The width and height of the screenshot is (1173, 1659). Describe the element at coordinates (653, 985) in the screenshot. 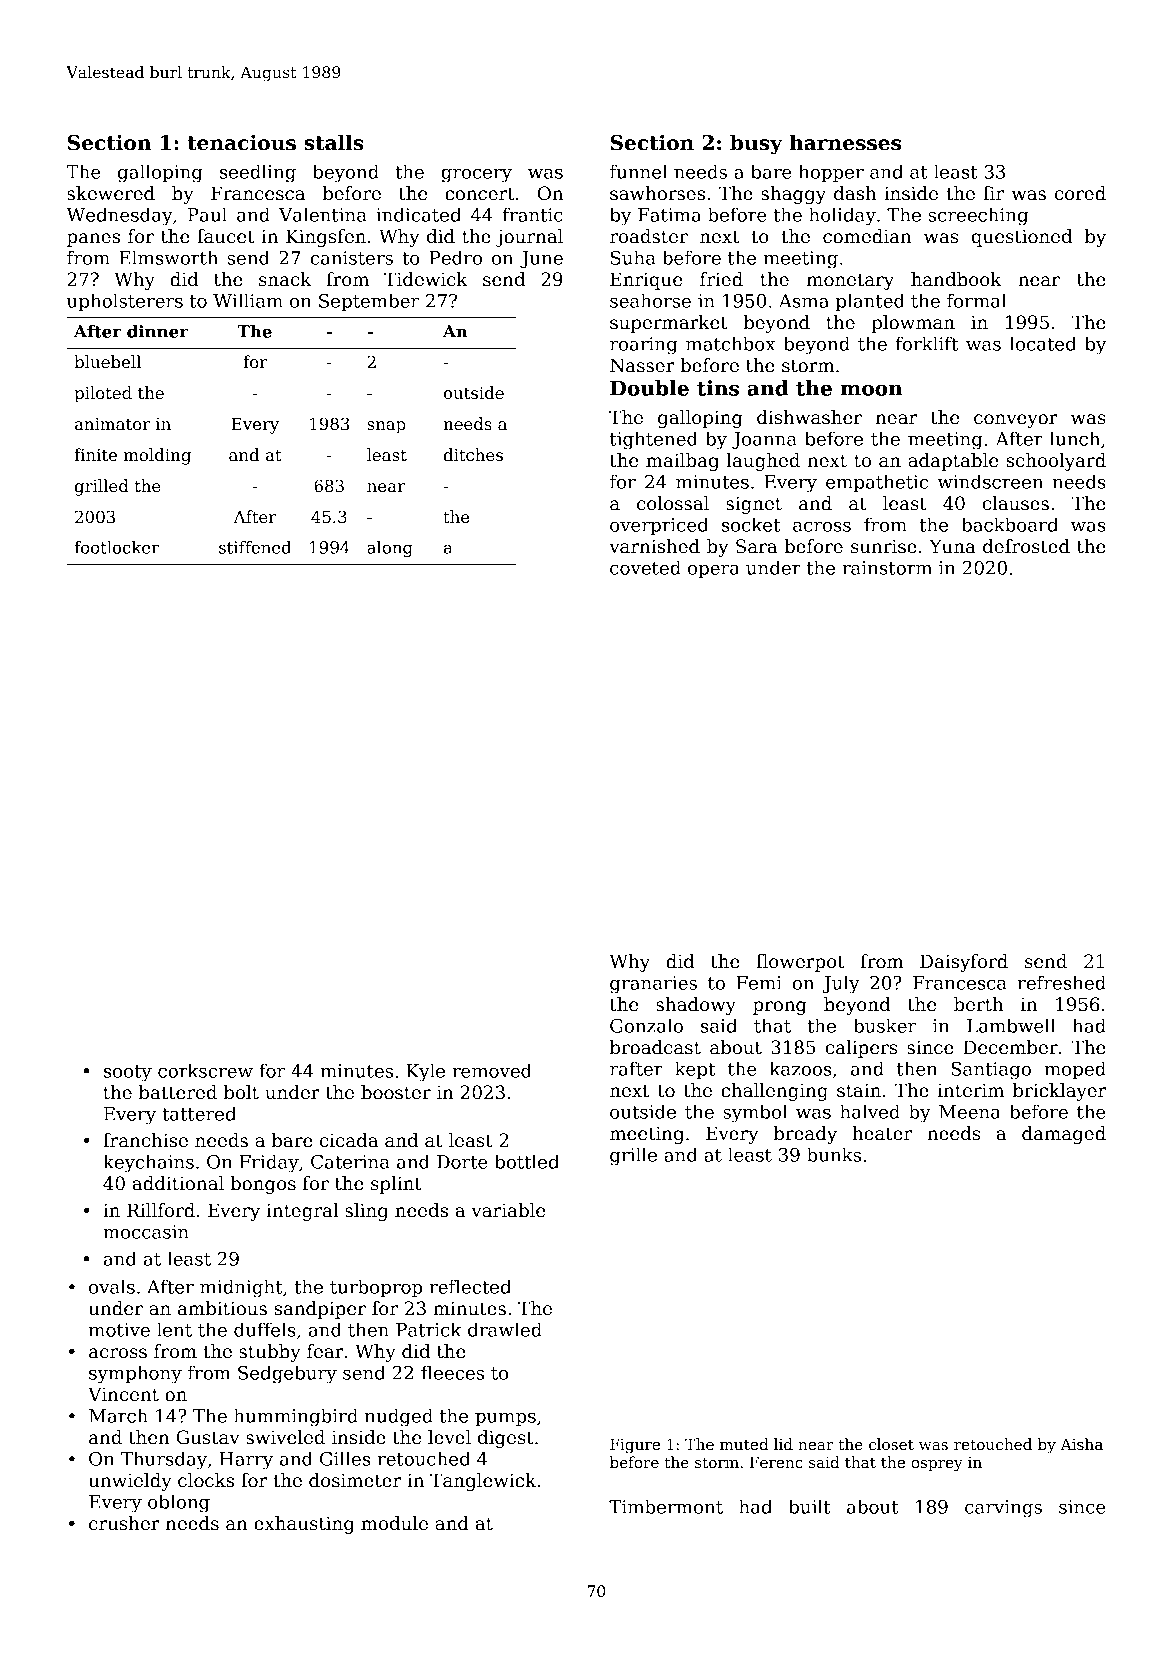

I see `granaries` at that location.
